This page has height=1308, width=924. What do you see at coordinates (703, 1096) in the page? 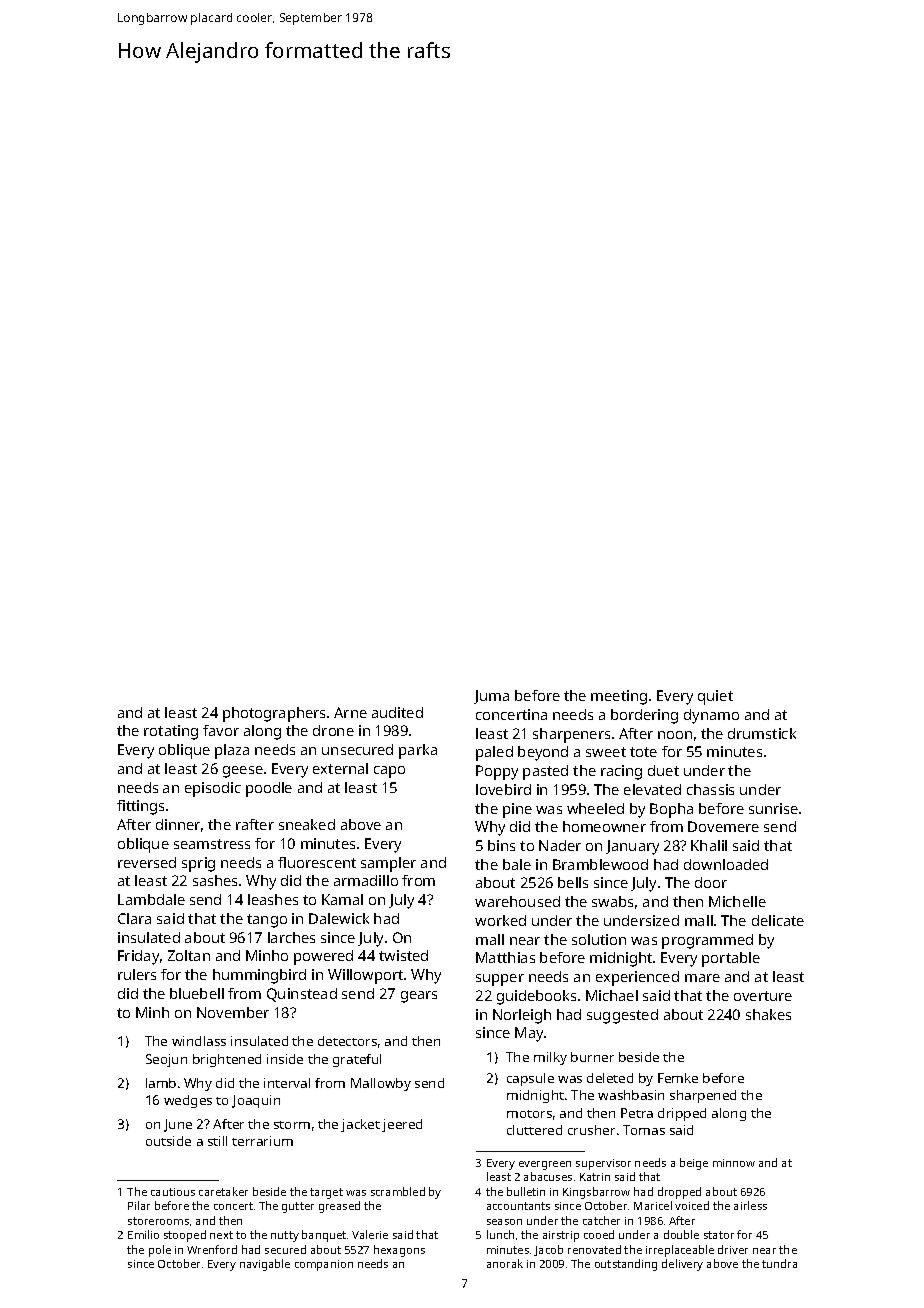
I see `sharpened` at bounding box center [703, 1096].
